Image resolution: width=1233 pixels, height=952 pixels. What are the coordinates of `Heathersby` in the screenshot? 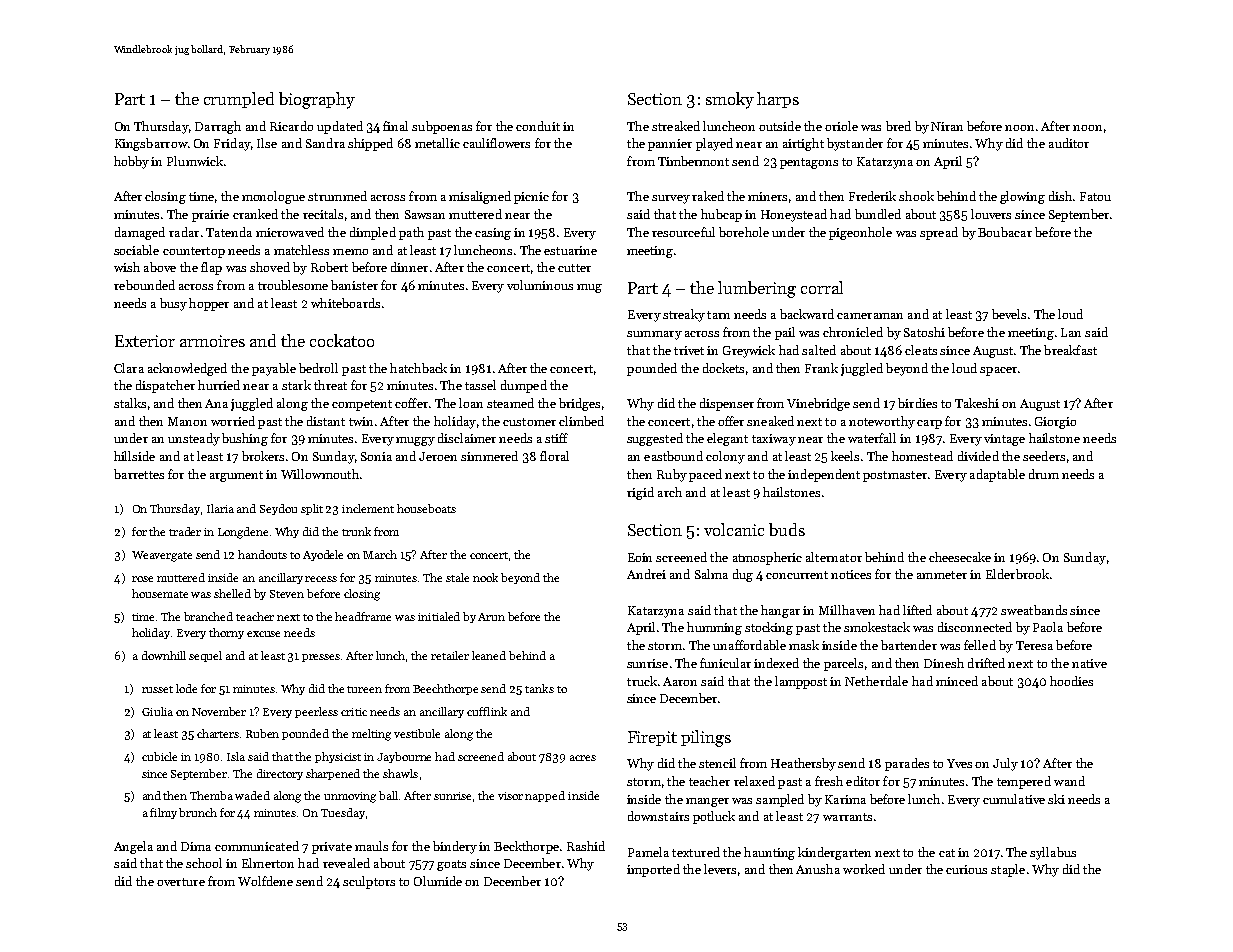 It's located at (803, 764).
